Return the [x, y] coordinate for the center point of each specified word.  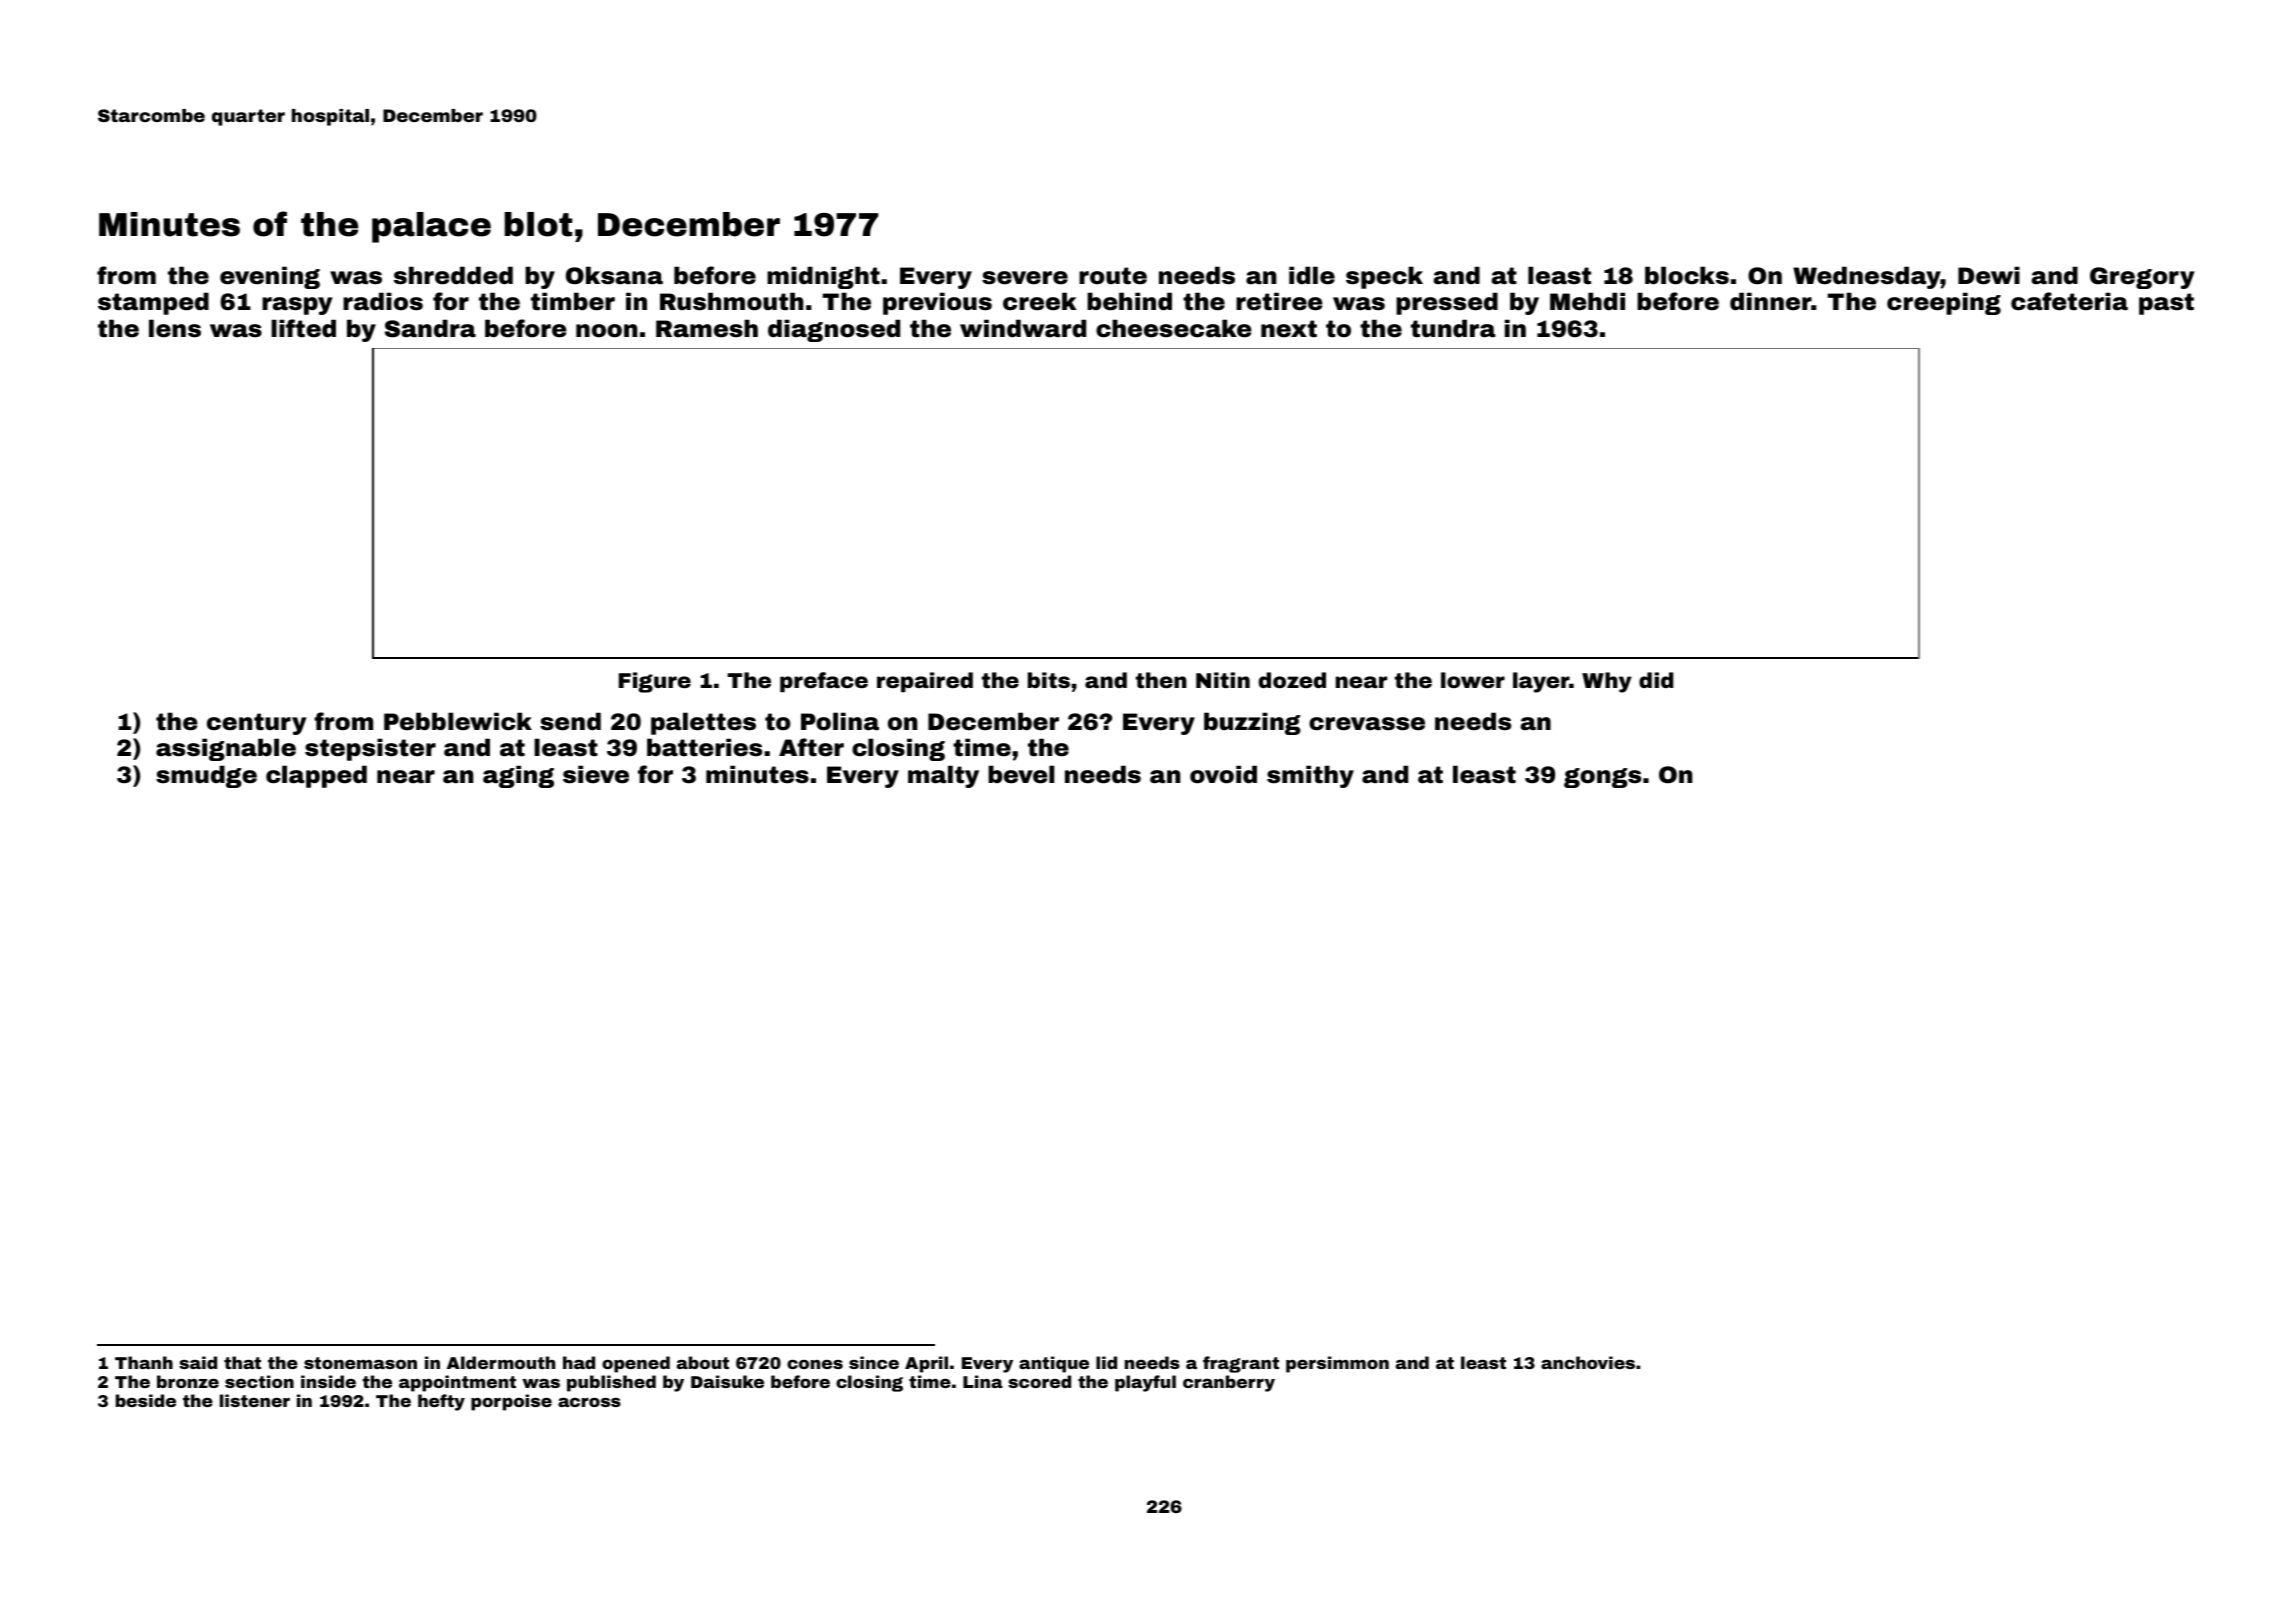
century [257, 724]
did [1656, 680]
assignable [226, 749]
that [242, 1362]
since [874, 1362]
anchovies [1588, 1362]
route [1113, 276]
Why [1607, 682]
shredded [453, 275]
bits [1049, 680]
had [579, 1362]
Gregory [2142, 278]
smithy [1310, 776]
